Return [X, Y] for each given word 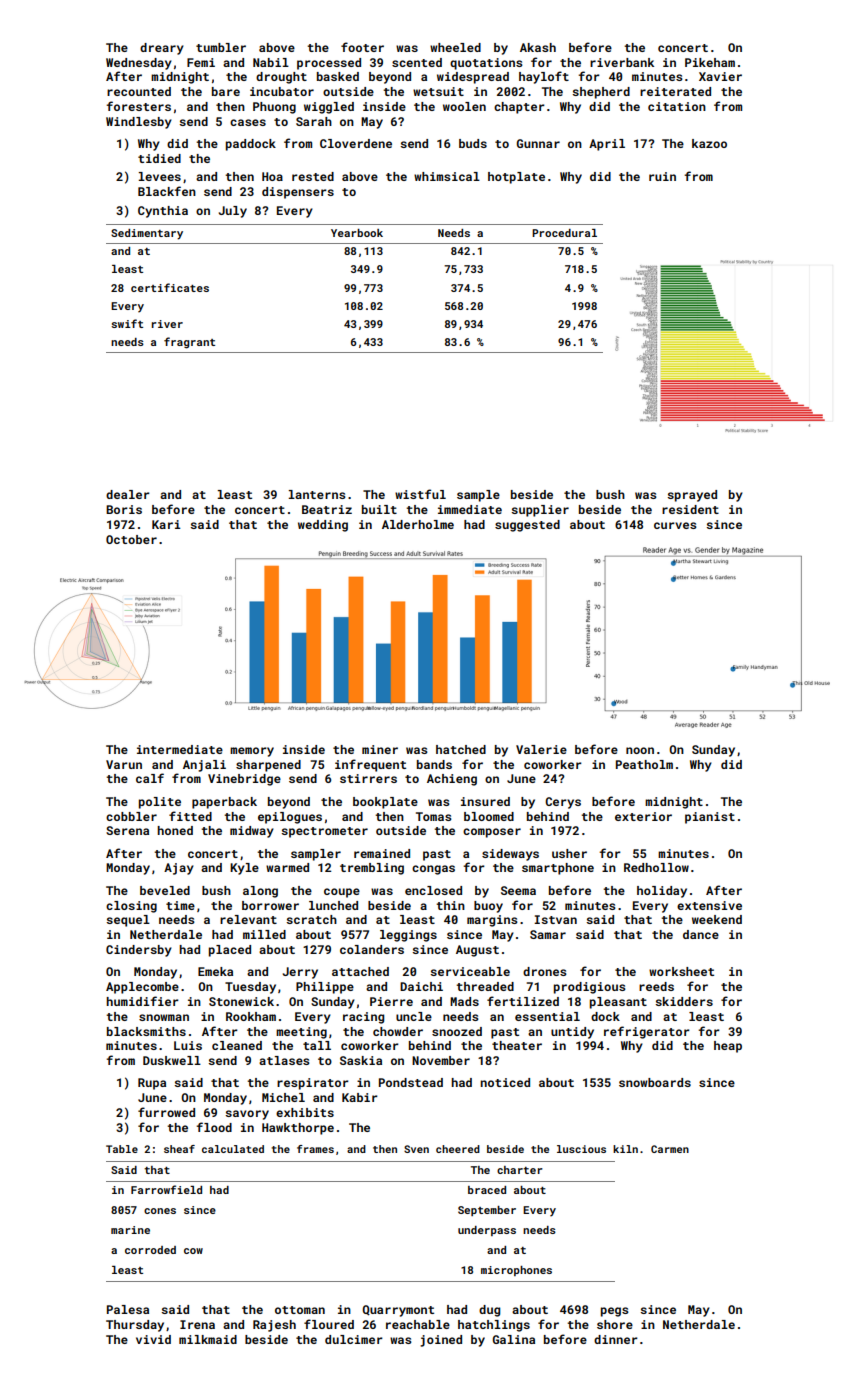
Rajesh [274, 1326]
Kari [166, 524]
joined [441, 1341]
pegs [615, 1312]
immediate [470, 509]
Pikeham [710, 62]
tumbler [221, 47]
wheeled [455, 47]
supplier [540, 511]
